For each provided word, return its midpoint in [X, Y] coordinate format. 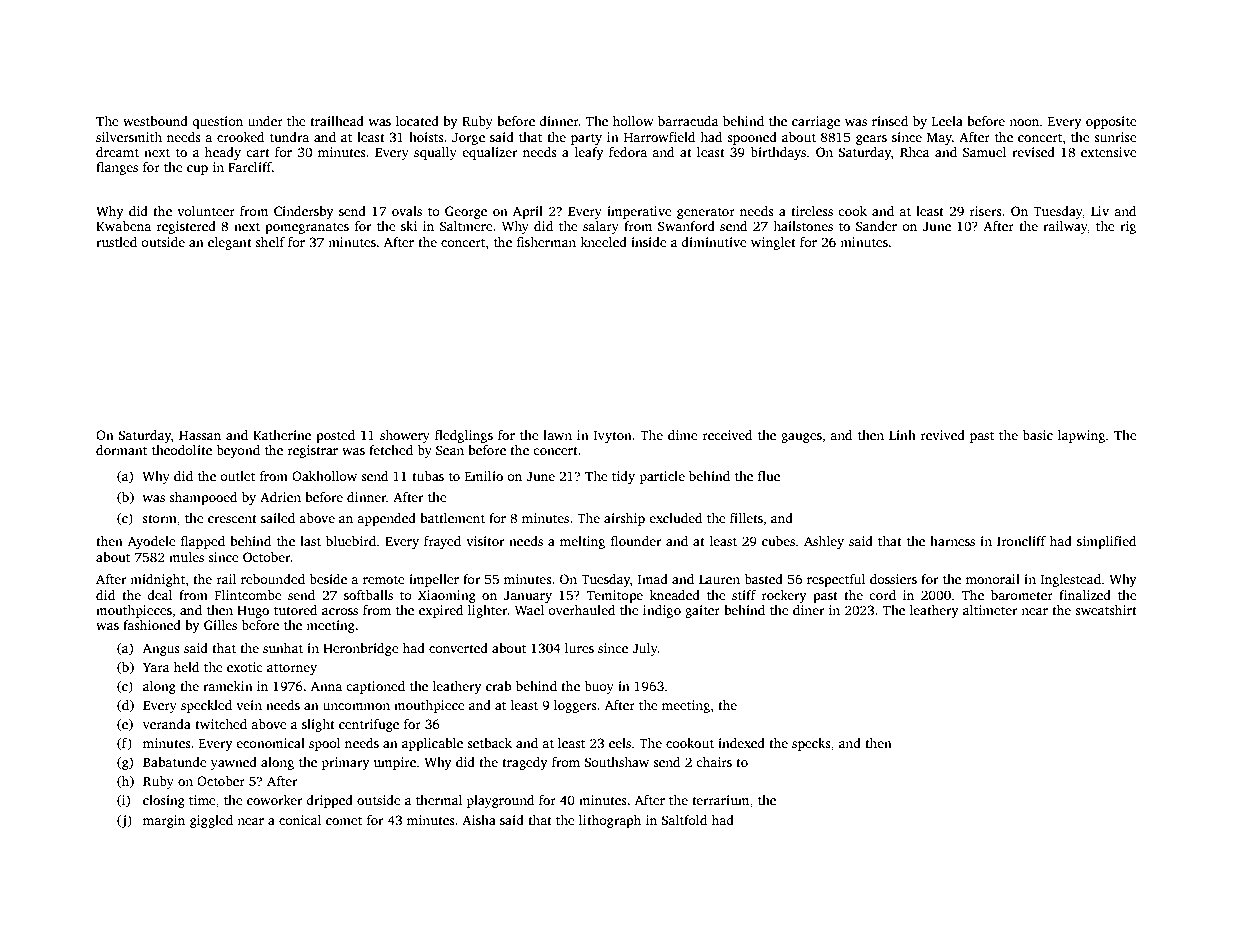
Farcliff [250, 167]
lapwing [1081, 436]
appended [386, 519]
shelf [270, 242]
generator [706, 213]
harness [952, 541]
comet [344, 821]
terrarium [720, 800]
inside [649, 242]
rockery [784, 596]
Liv [1100, 211]
